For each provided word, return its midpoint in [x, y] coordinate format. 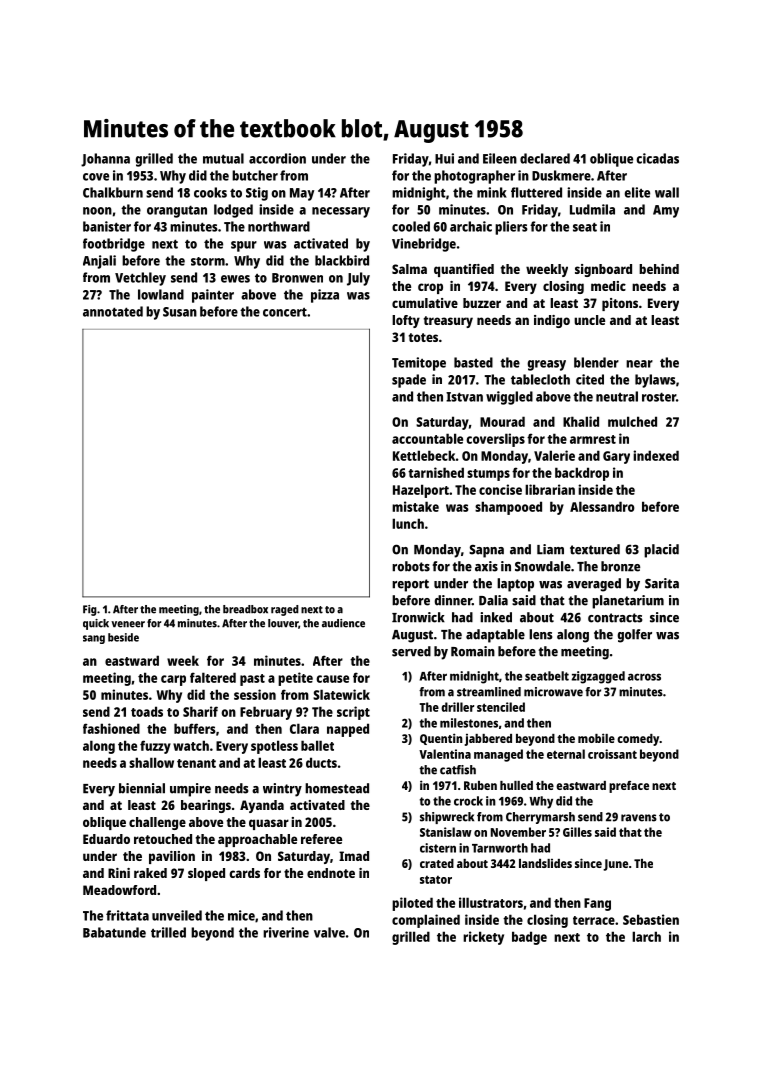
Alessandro [602, 506]
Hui [444, 158]
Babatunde [114, 932]
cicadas [658, 158]
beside [123, 637]
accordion [277, 158]
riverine [286, 932]
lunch [408, 523]
